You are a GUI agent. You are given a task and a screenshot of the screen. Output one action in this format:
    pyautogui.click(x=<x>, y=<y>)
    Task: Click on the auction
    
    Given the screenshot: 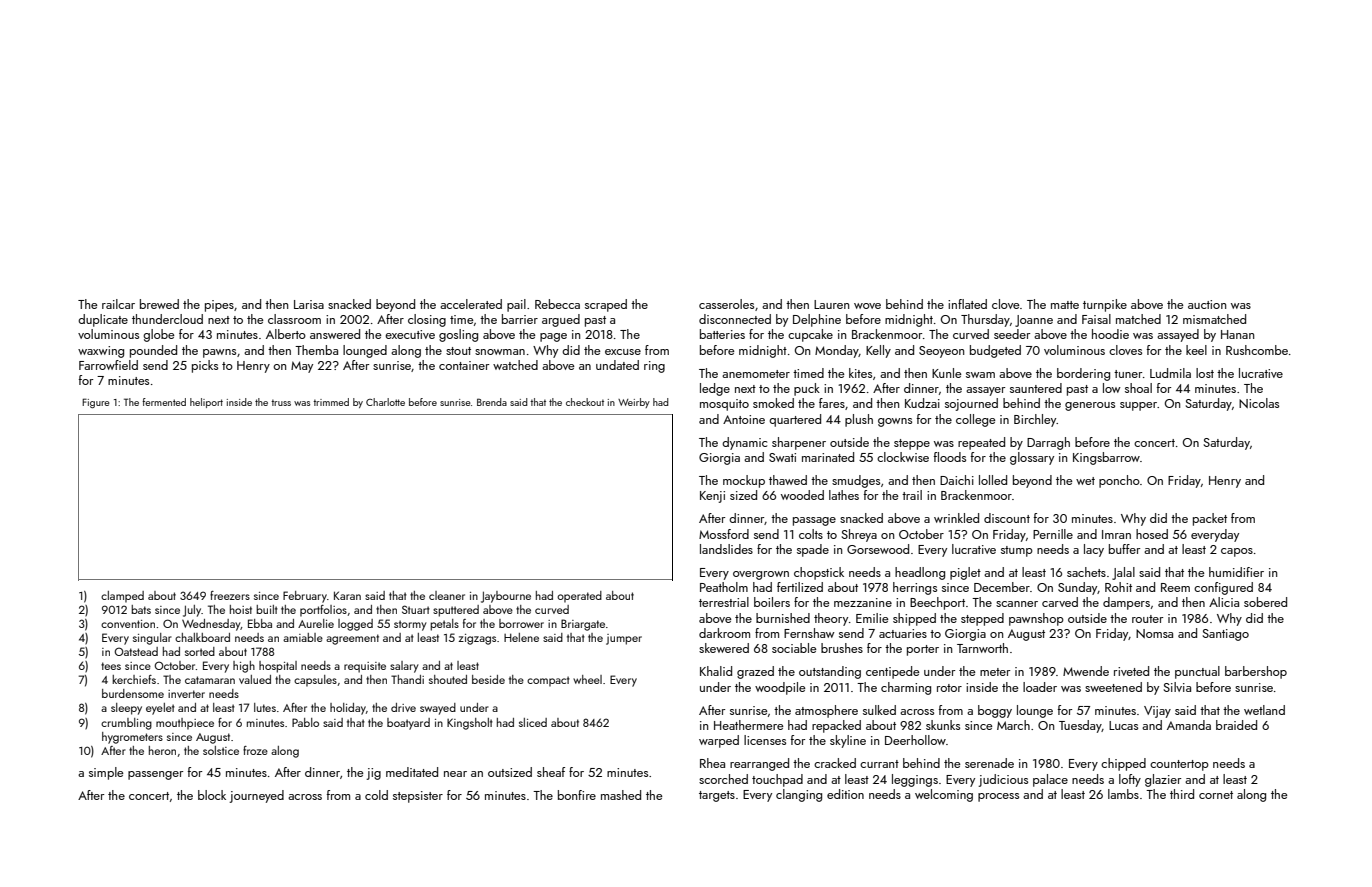 What is the action you would take?
    pyautogui.click(x=1207, y=304)
